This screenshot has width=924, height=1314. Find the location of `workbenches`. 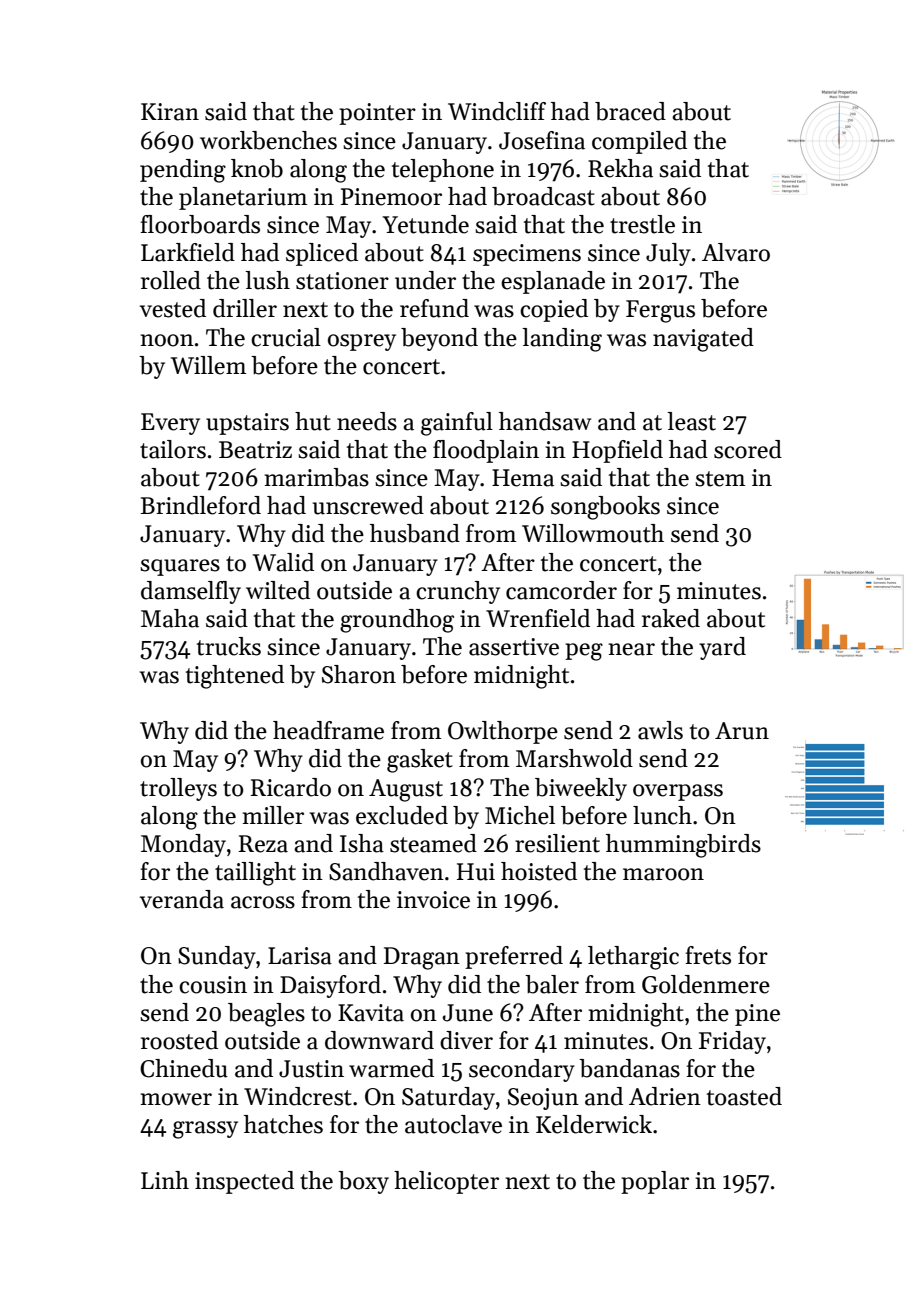

workbenches is located at coordinates (268, 140).
